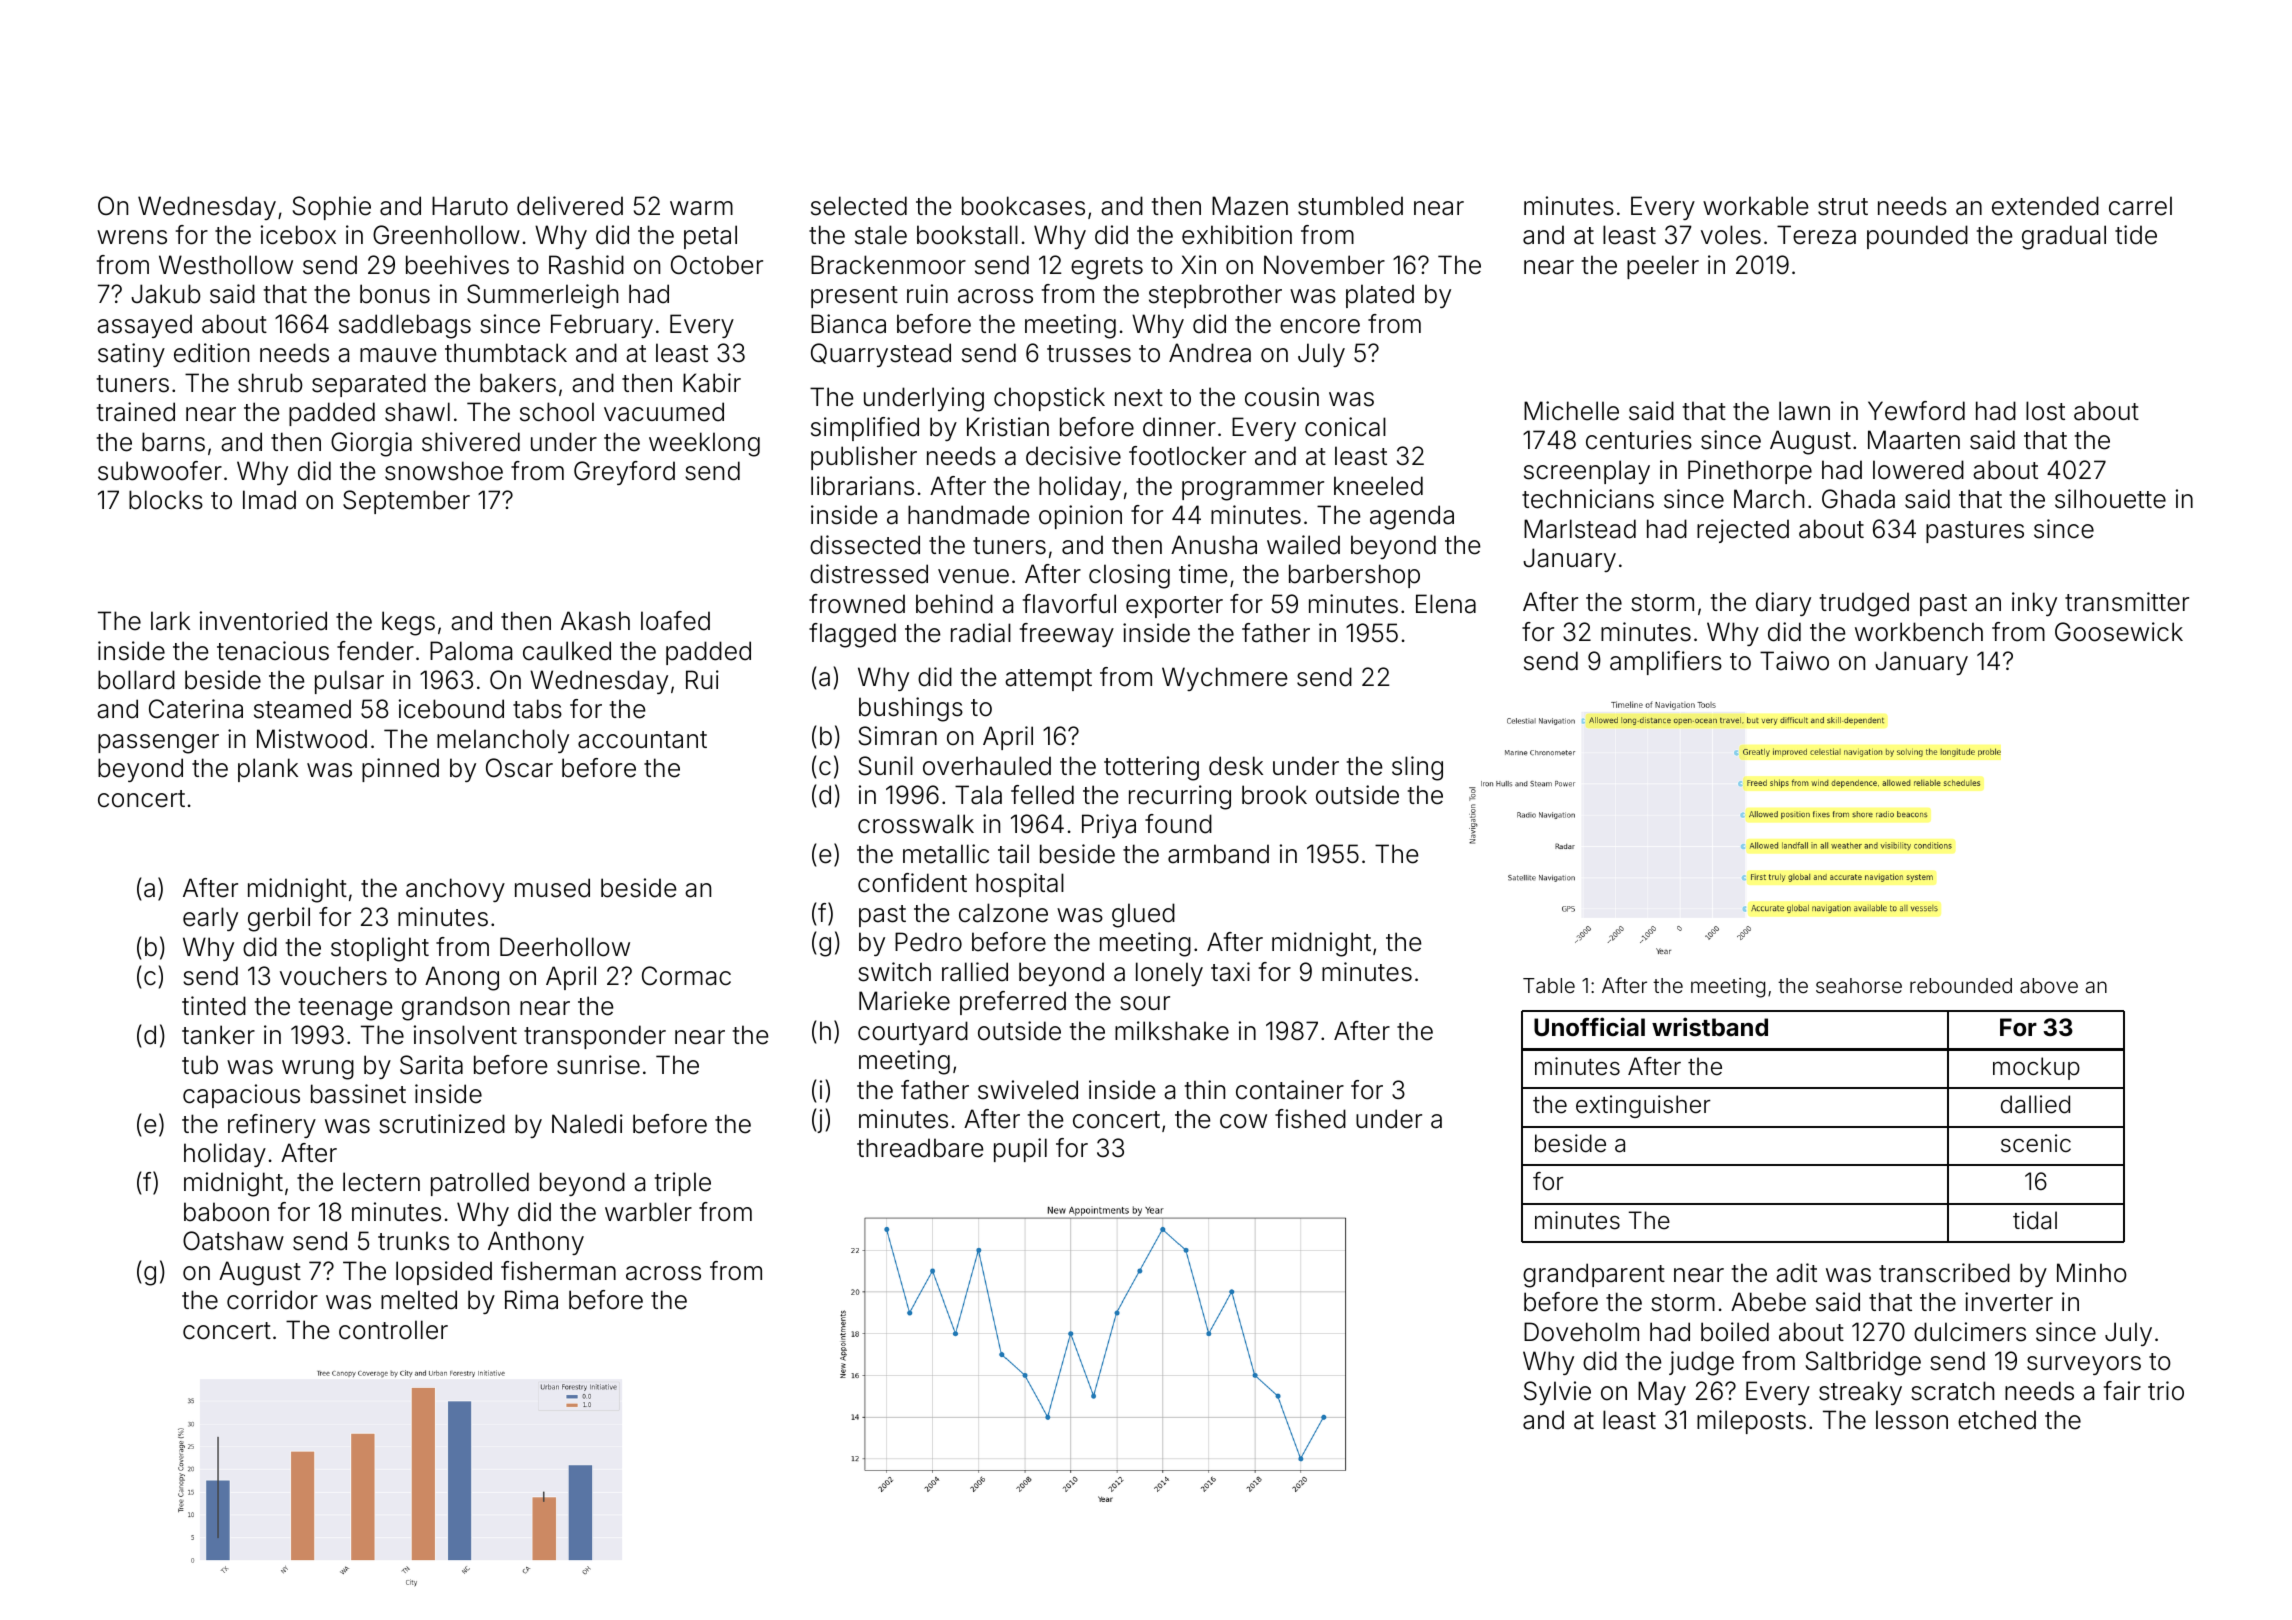  I want to click on calzone, so click(1003, 913).
